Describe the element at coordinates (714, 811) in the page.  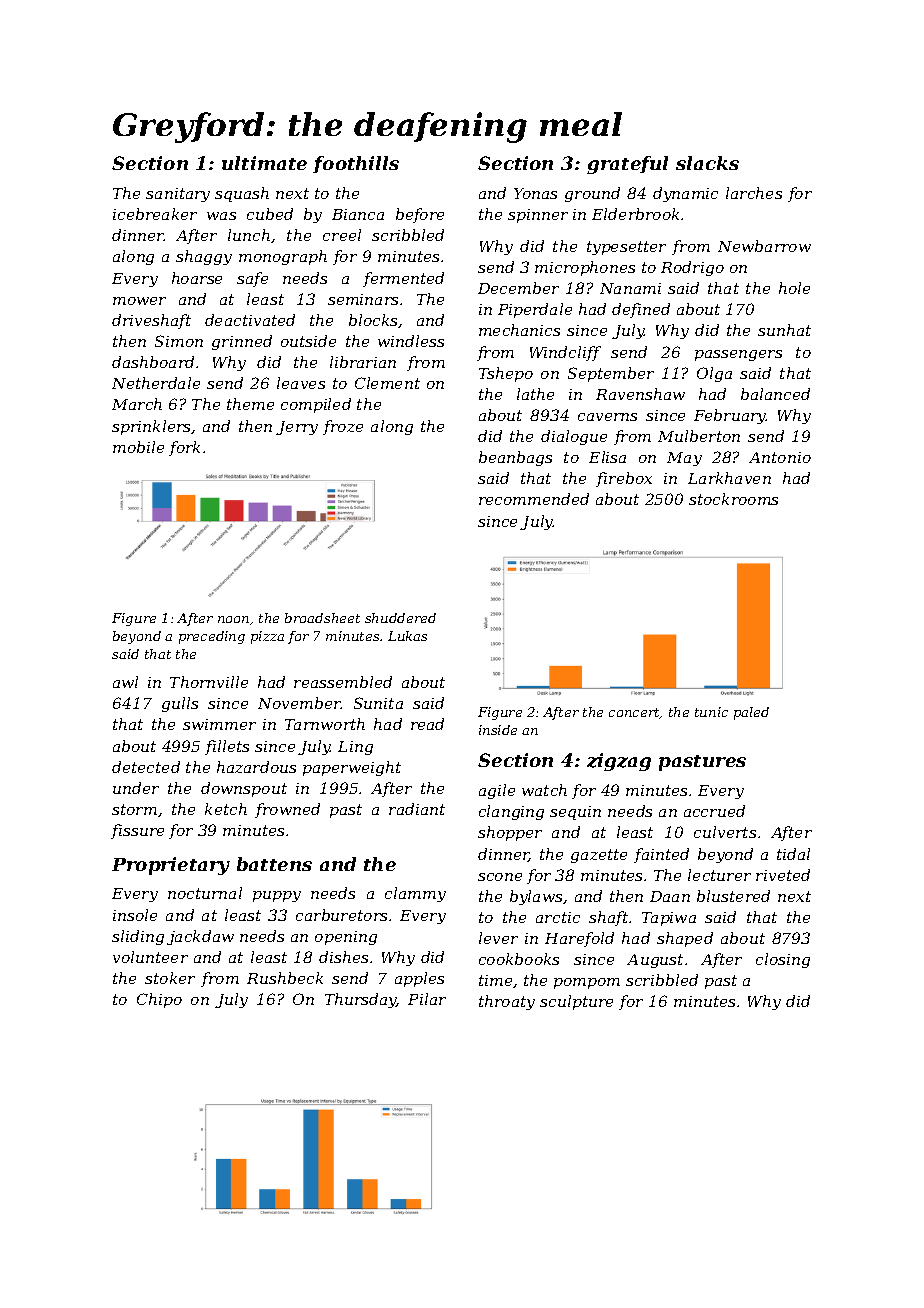
I see `accrued` at that location.
